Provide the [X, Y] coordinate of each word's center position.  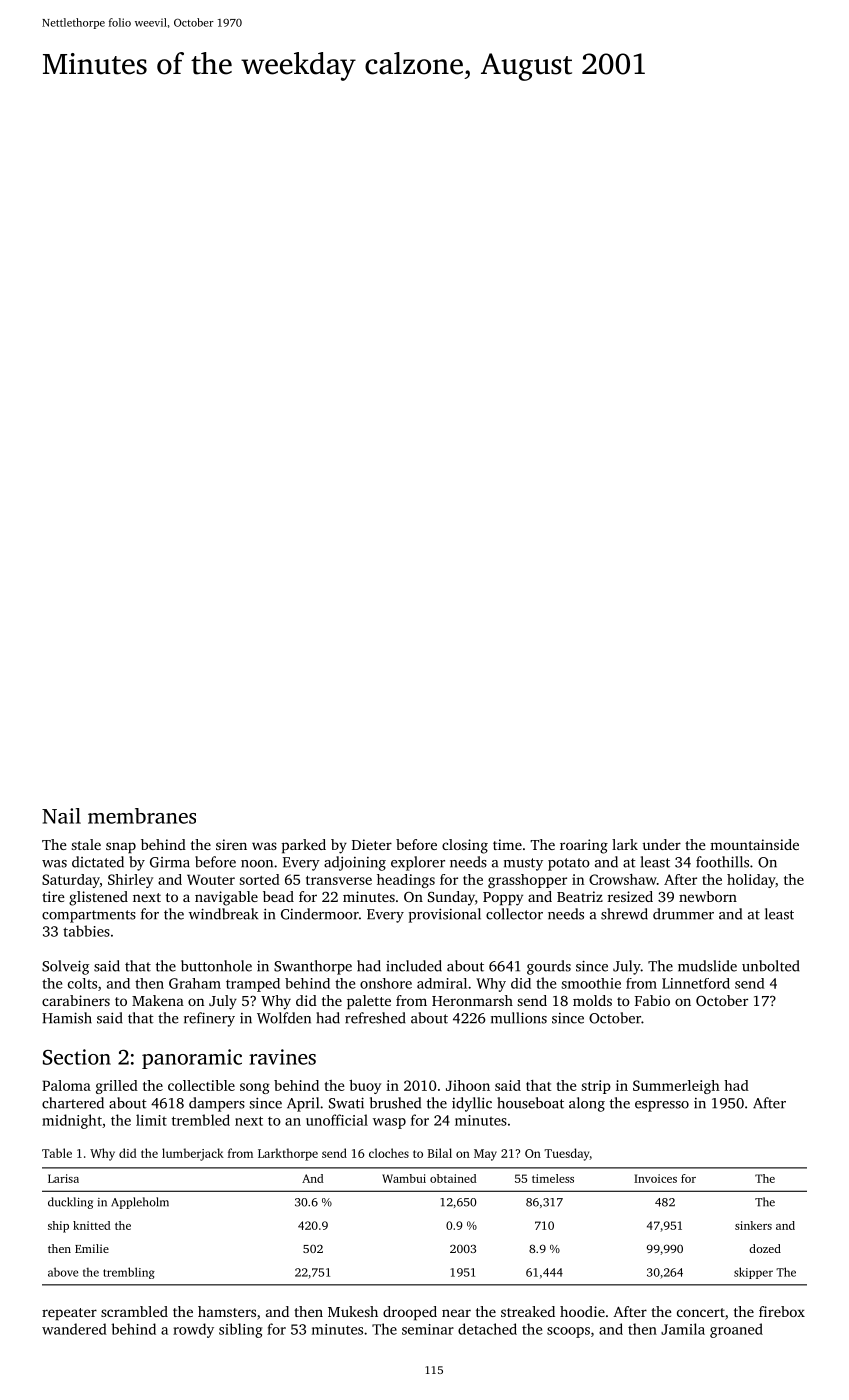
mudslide [707, 966]
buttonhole [216, 966]
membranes [142, 816]
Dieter [372, 844]
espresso [662, 1106]
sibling [240, 1330]
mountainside [754, 844]
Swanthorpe [313, 967]
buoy [365, 1087]
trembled [201, 1120]
